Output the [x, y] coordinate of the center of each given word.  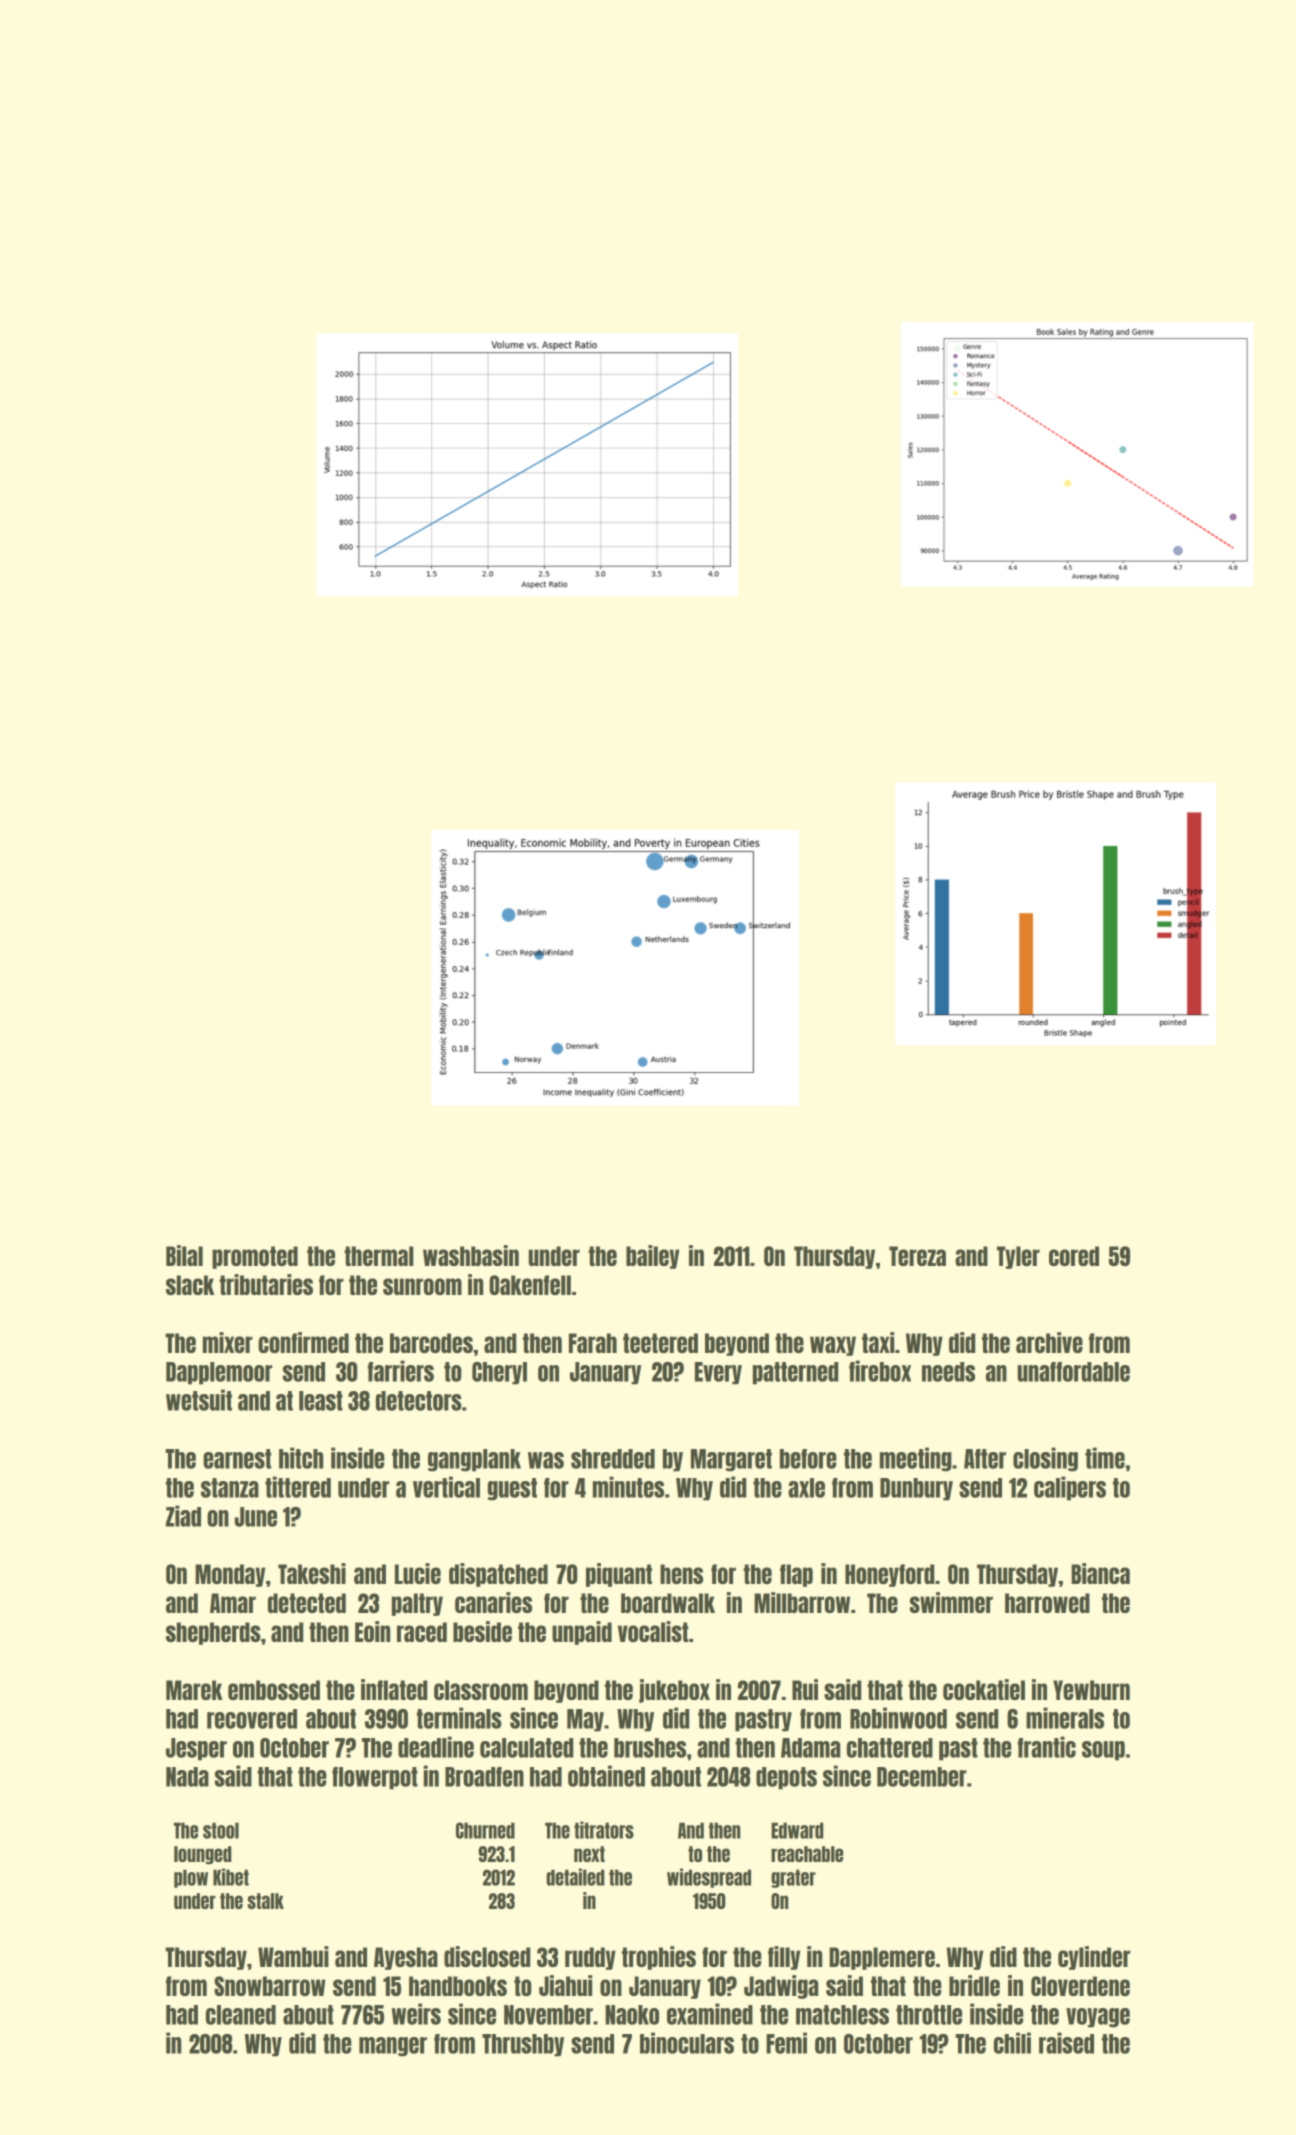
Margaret [731, 1460]
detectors [419, 1401]
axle [806, 1488]
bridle [974, 1985]
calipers [1070, 1488]
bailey [652, 1257]
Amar [233, 1603]
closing [1045, 1459]
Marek [194, 1690]
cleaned [241, 2015]
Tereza [917, 1256]
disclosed [487, 1956]
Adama [810, 1748]
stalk [265, 1901]
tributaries [266, 1284]
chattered [890, 1748]
